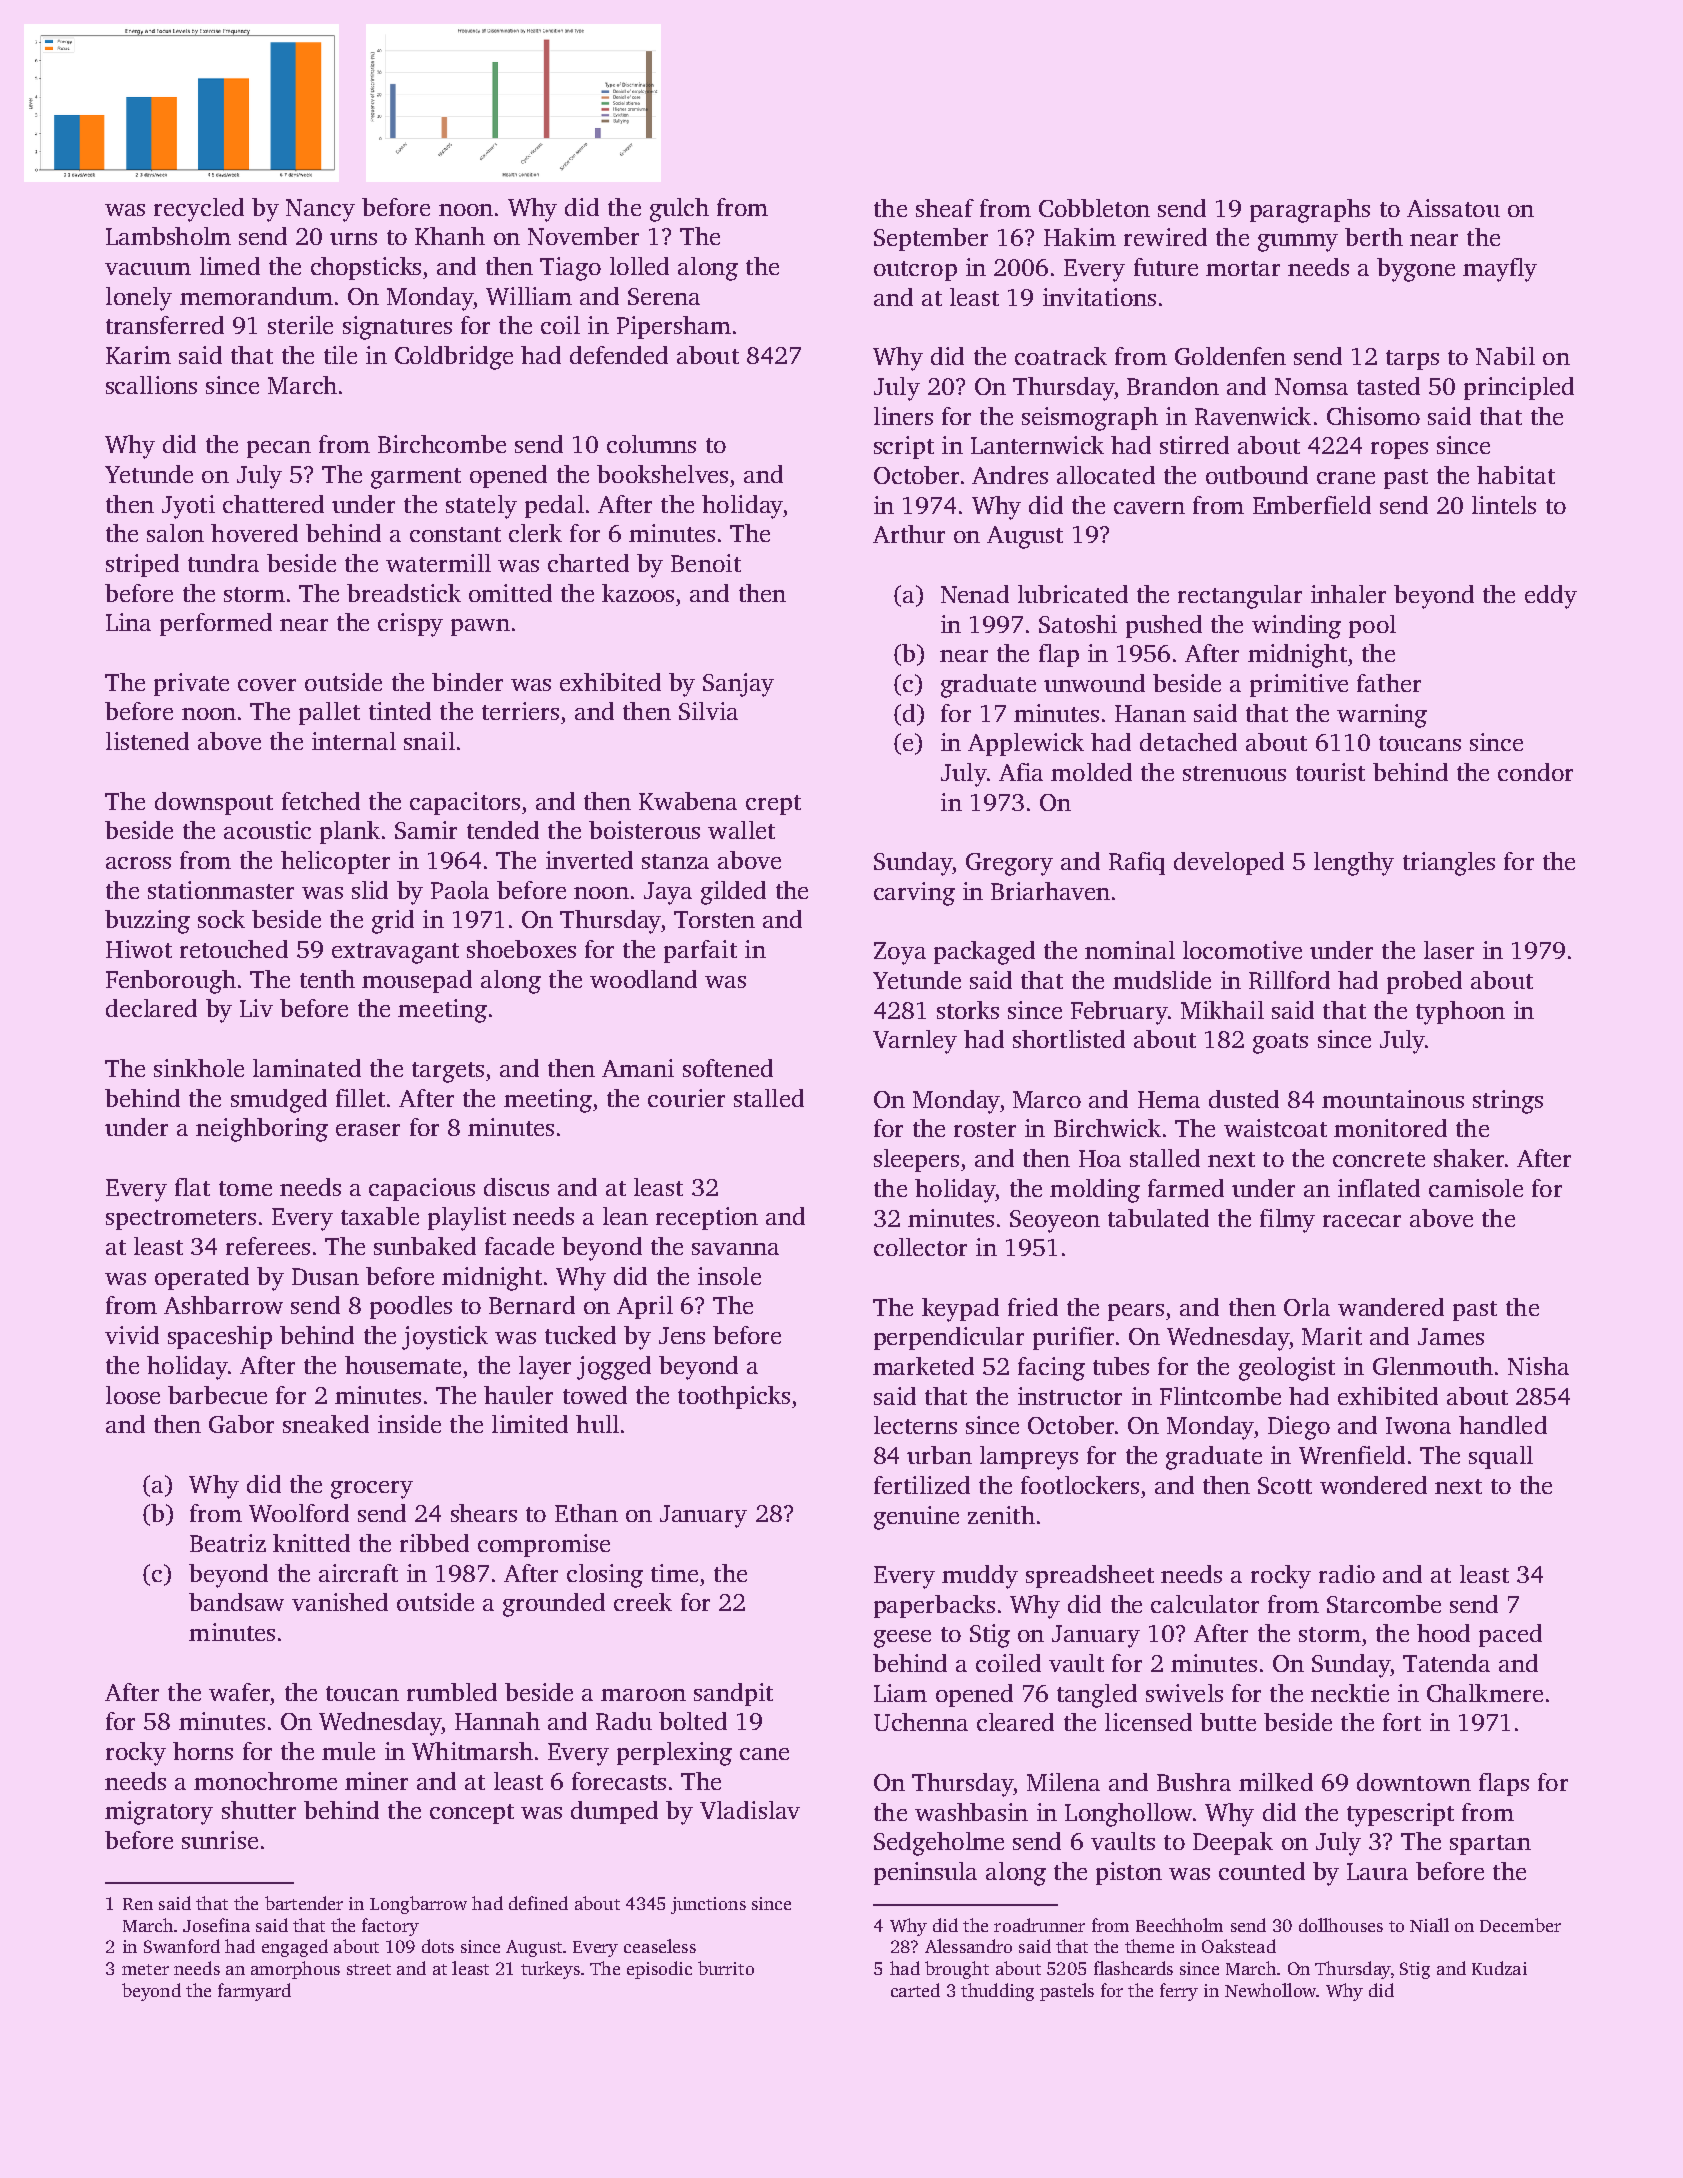  I want to click on laser, so click(1449, 950).
